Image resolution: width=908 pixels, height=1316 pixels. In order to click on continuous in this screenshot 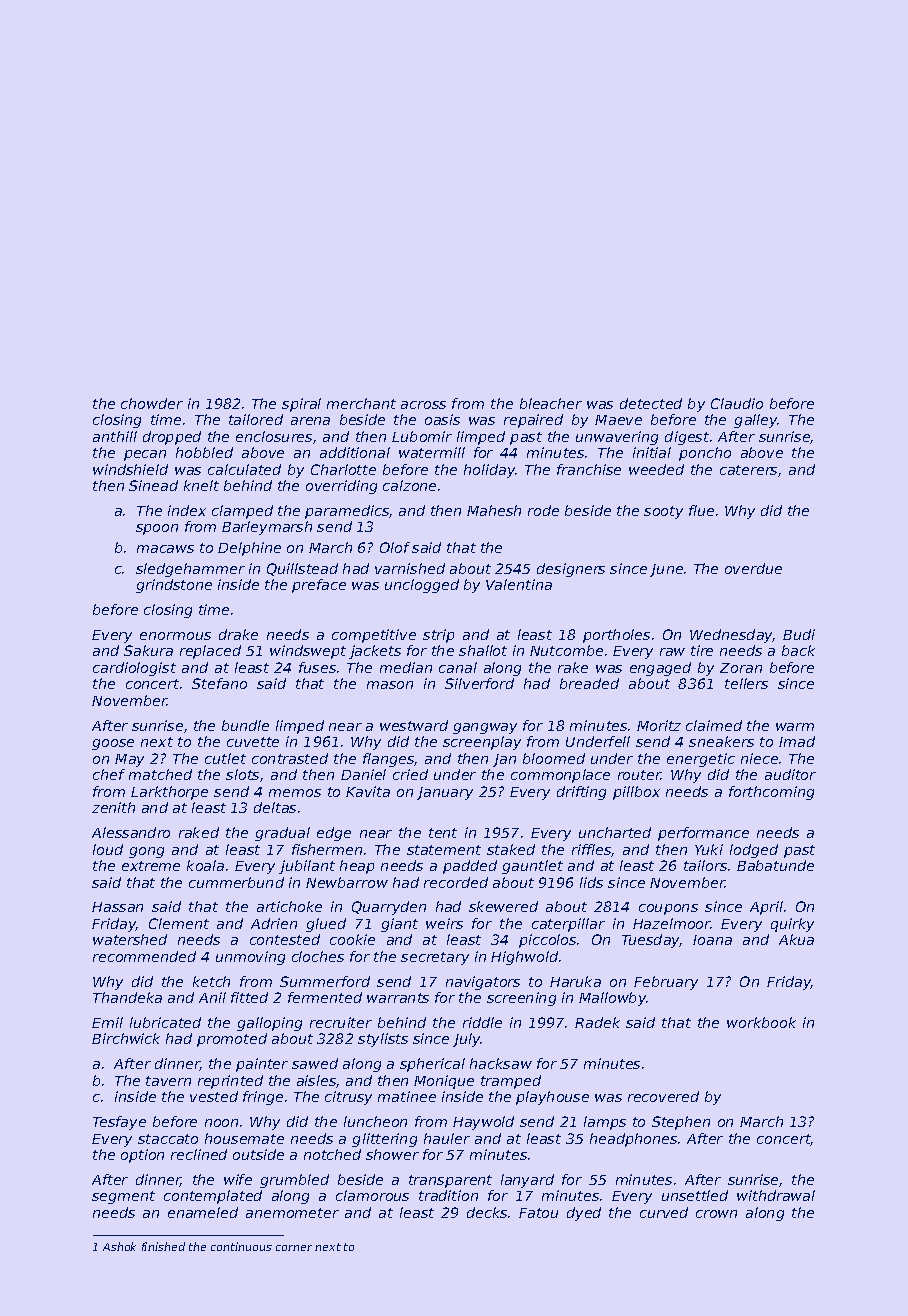, I will do `click(241, 1246)`.
